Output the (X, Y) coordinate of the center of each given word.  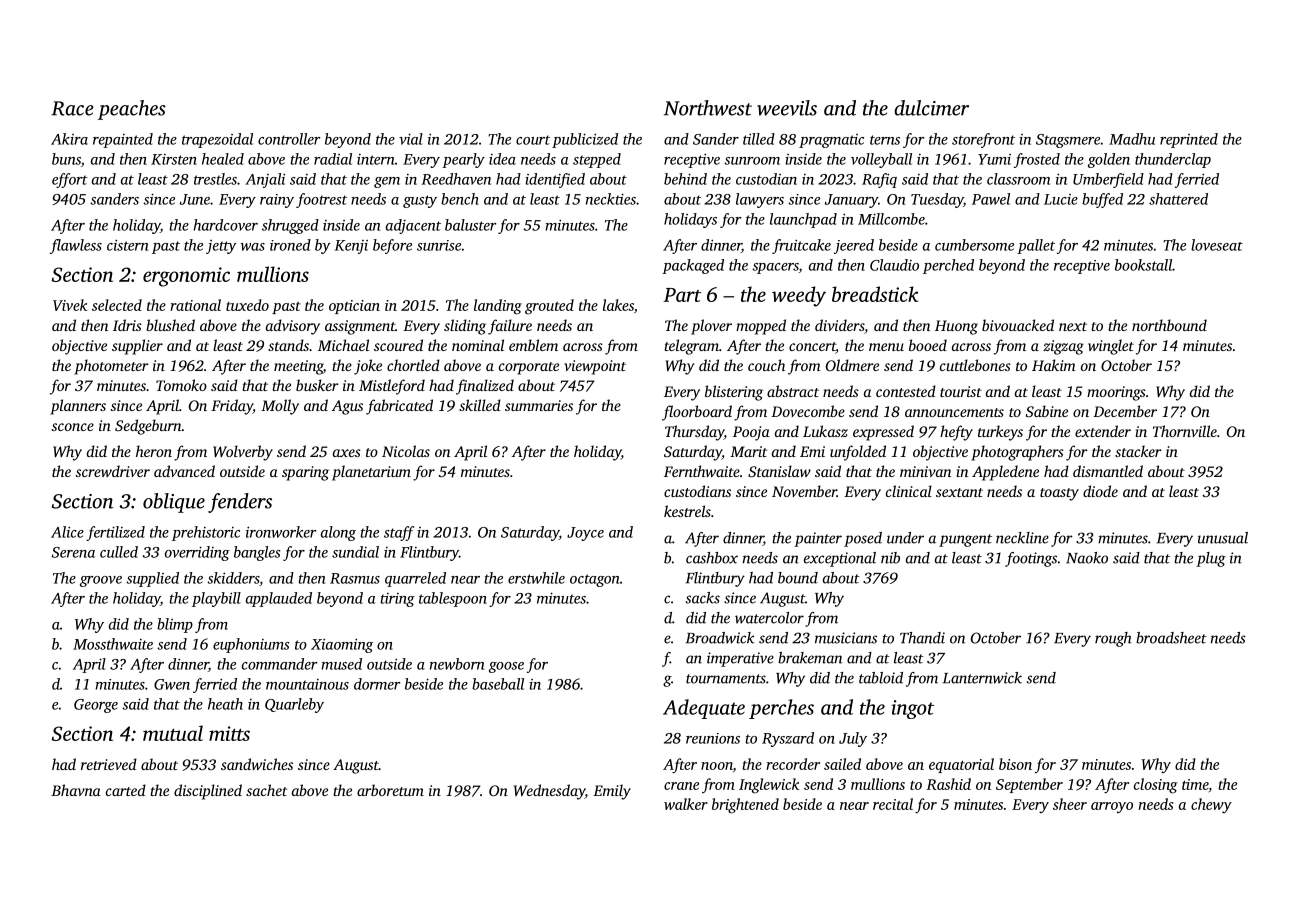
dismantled (1108, 471)
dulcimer (931, 108)
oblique (174, 503)
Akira (69, 139)
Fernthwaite (702, 471)
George (96, 706)
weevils (787, 108)
